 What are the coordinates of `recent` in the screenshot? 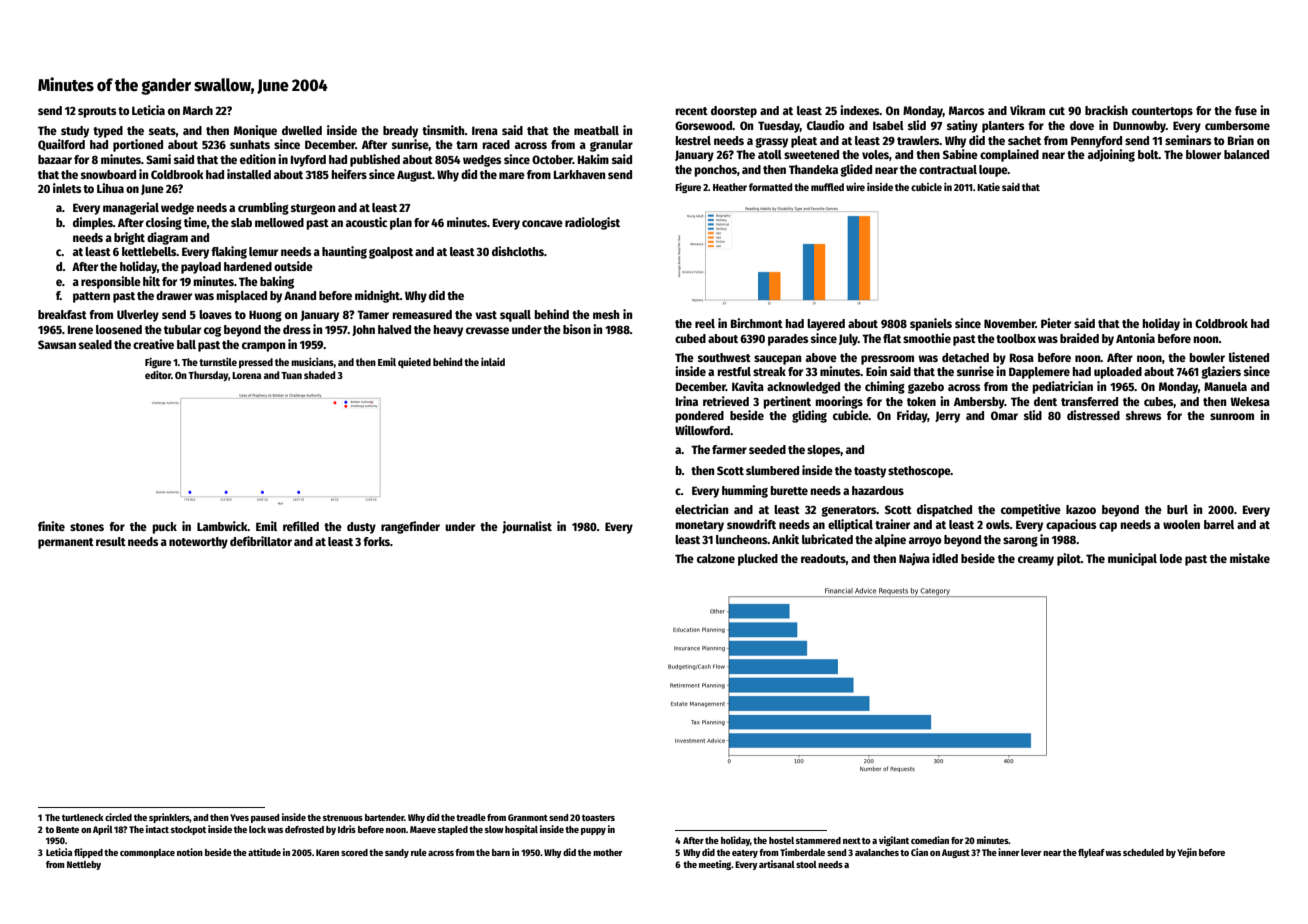 It's located at (691, 111).
